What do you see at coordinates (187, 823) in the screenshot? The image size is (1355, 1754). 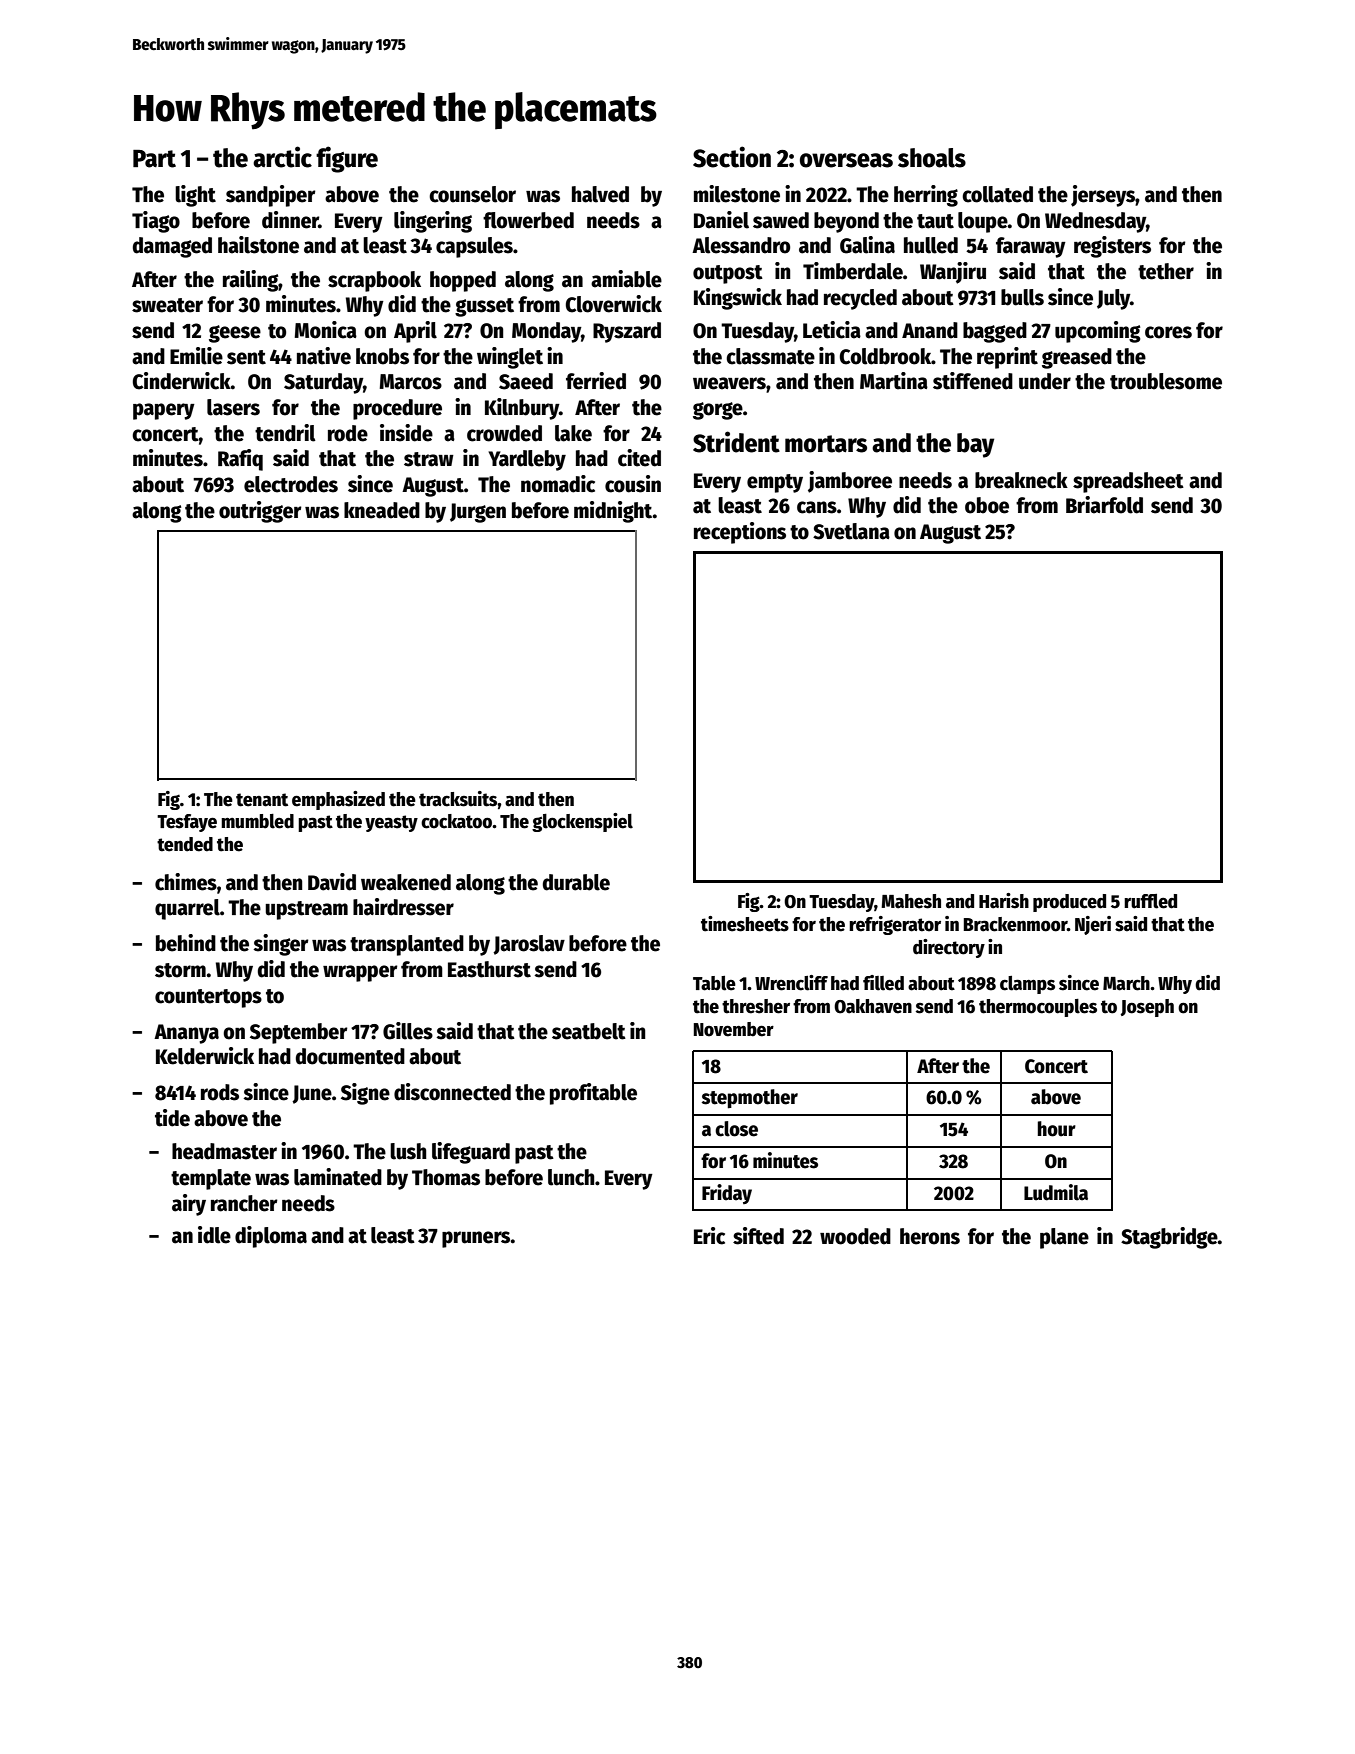 I see `Tesfaye` at bounding box center [187, 823].
